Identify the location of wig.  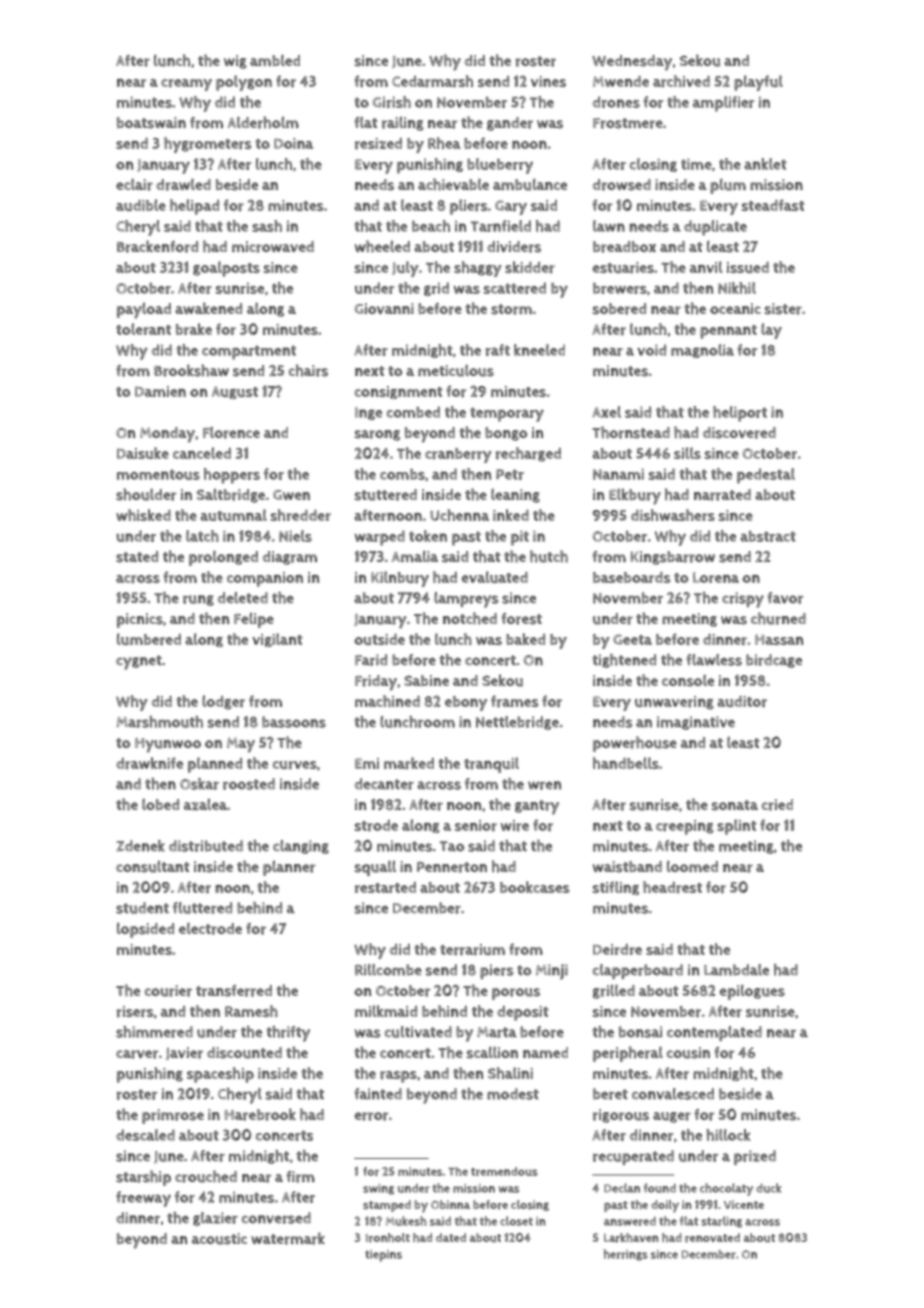
(235, 62).
